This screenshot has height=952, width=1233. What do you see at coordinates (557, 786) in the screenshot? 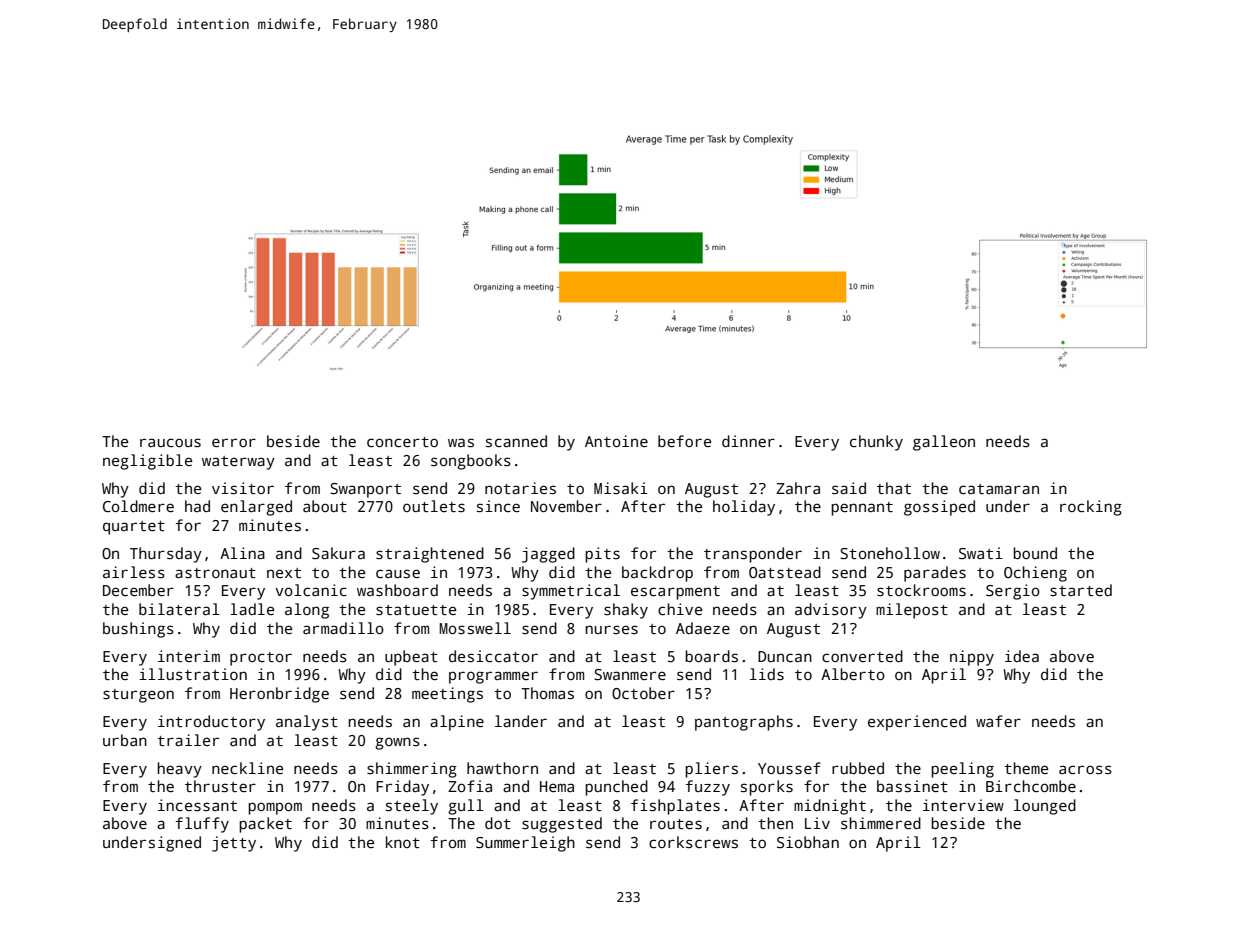
I see `Hema` at bounding box center [557, 786].
